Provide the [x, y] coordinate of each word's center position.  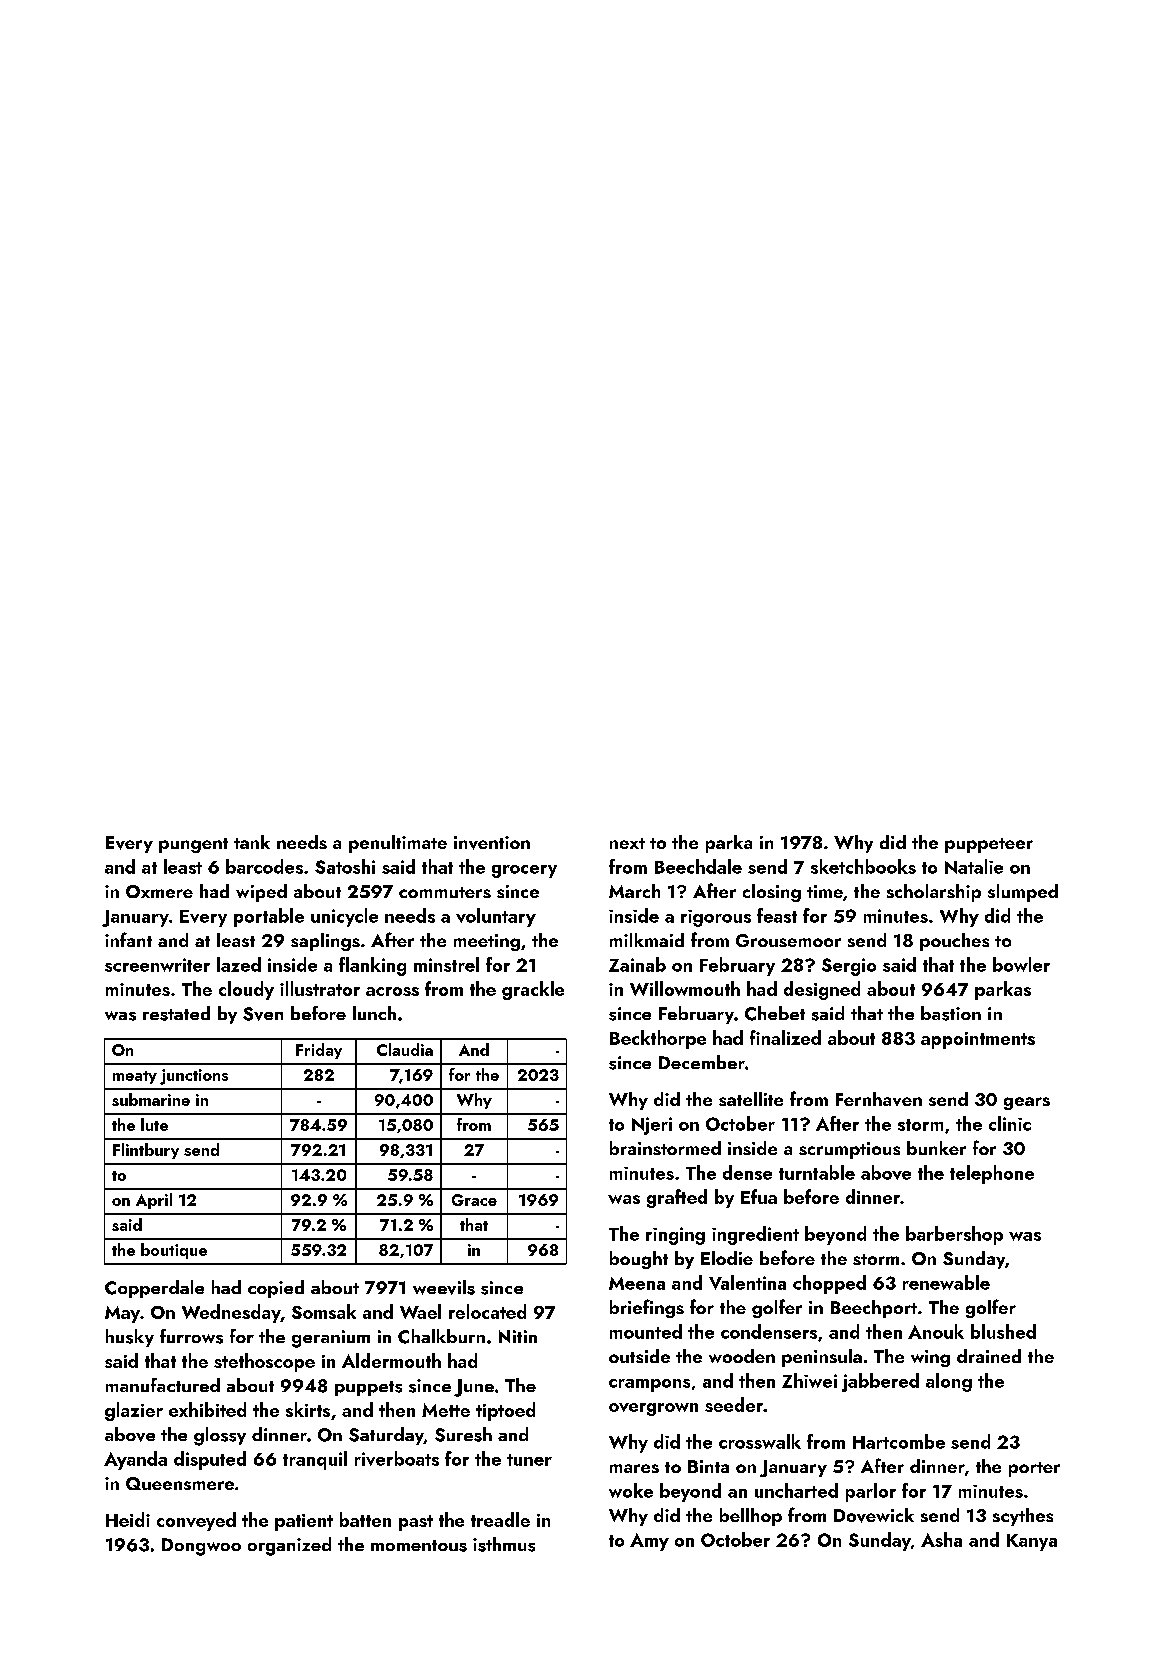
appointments [978, 1040]
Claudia [405, 1049]
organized [289, 1546]
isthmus [504, 1544]
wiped [261, 893]
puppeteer [989, 845]
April [154, 1201]
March [634, 891]
